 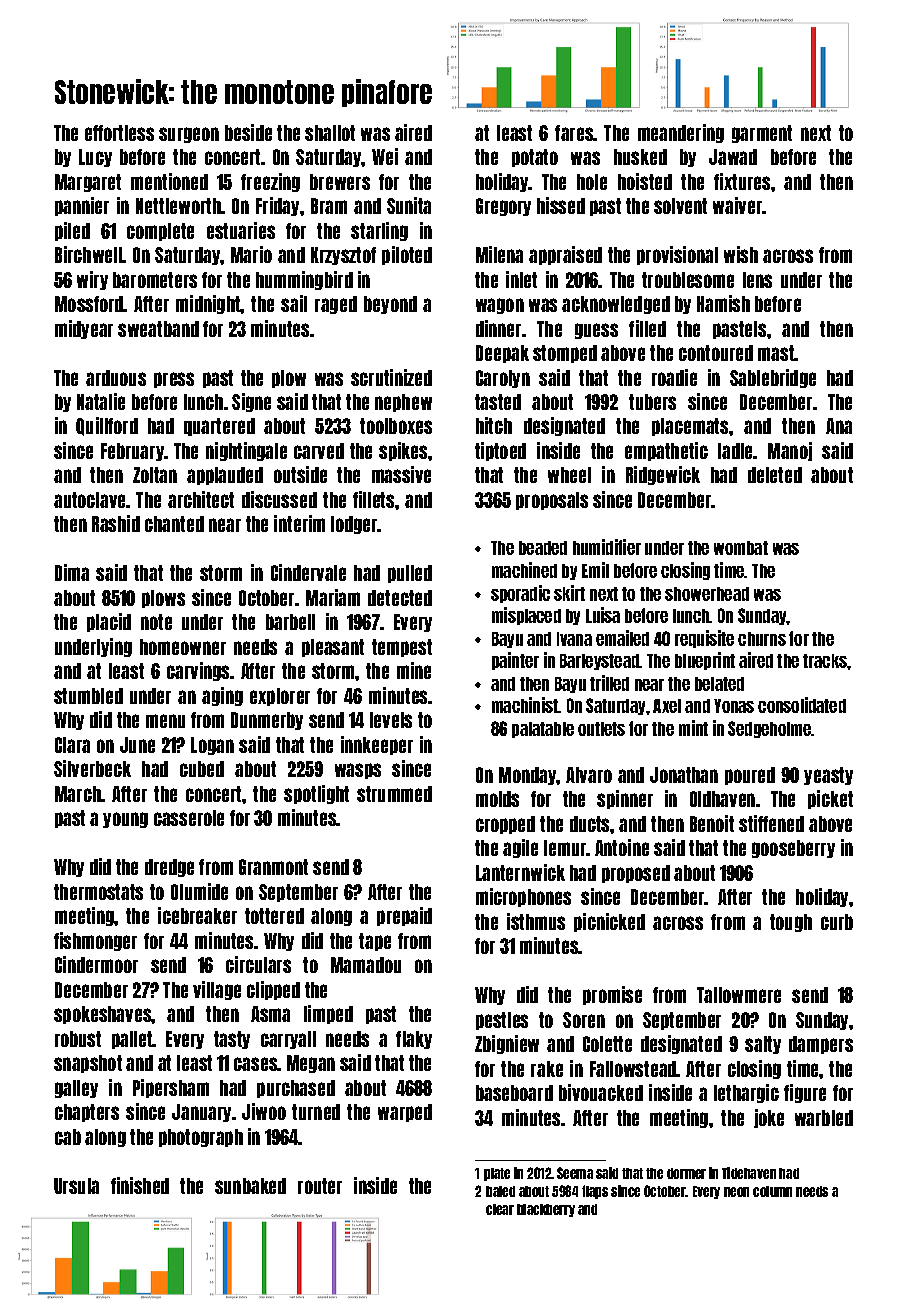 I want to click on molds, so click(x=497, y=799).
